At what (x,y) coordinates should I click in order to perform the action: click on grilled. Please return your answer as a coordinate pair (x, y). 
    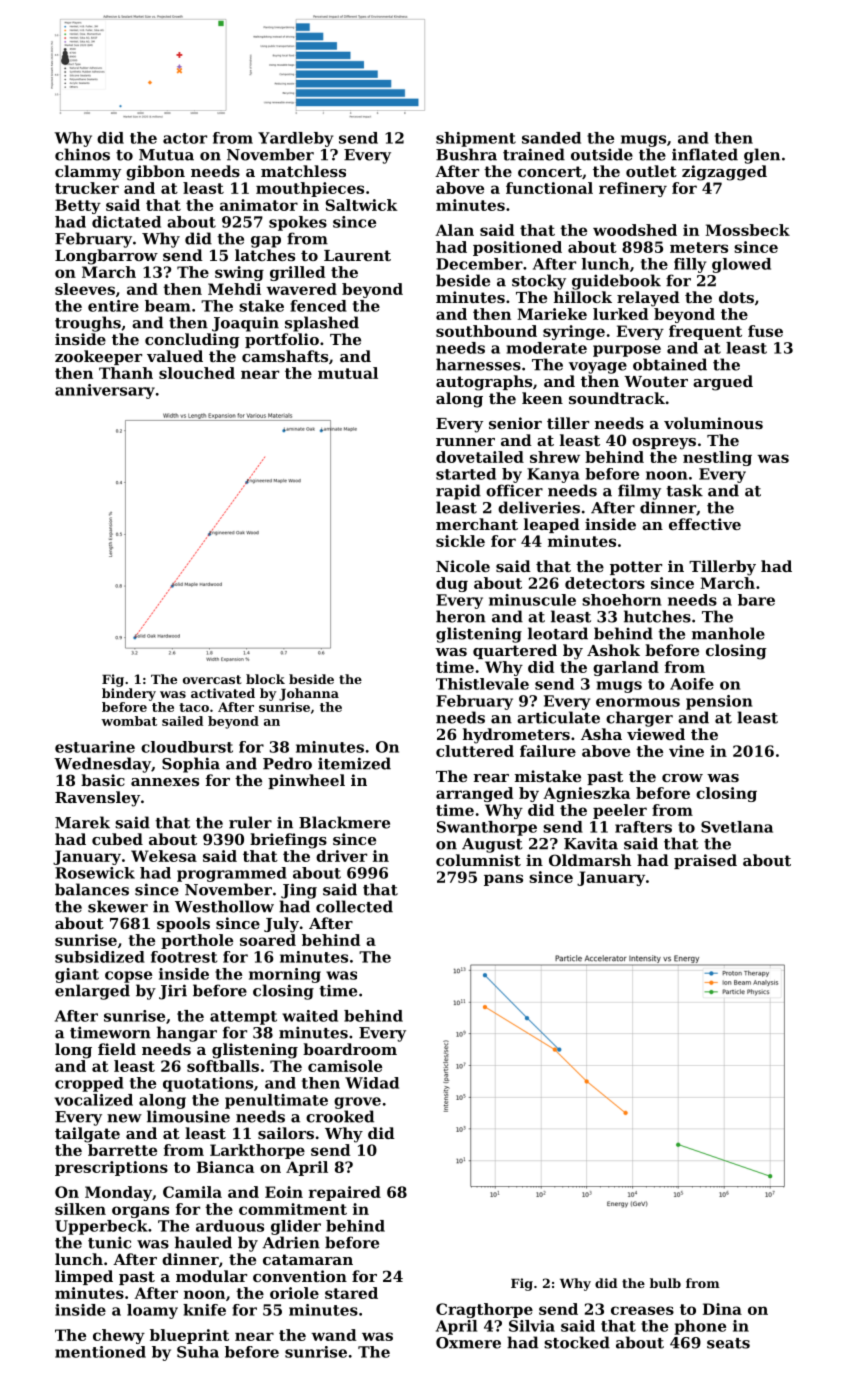
    Looking at the image, I should click on (297, 273).
